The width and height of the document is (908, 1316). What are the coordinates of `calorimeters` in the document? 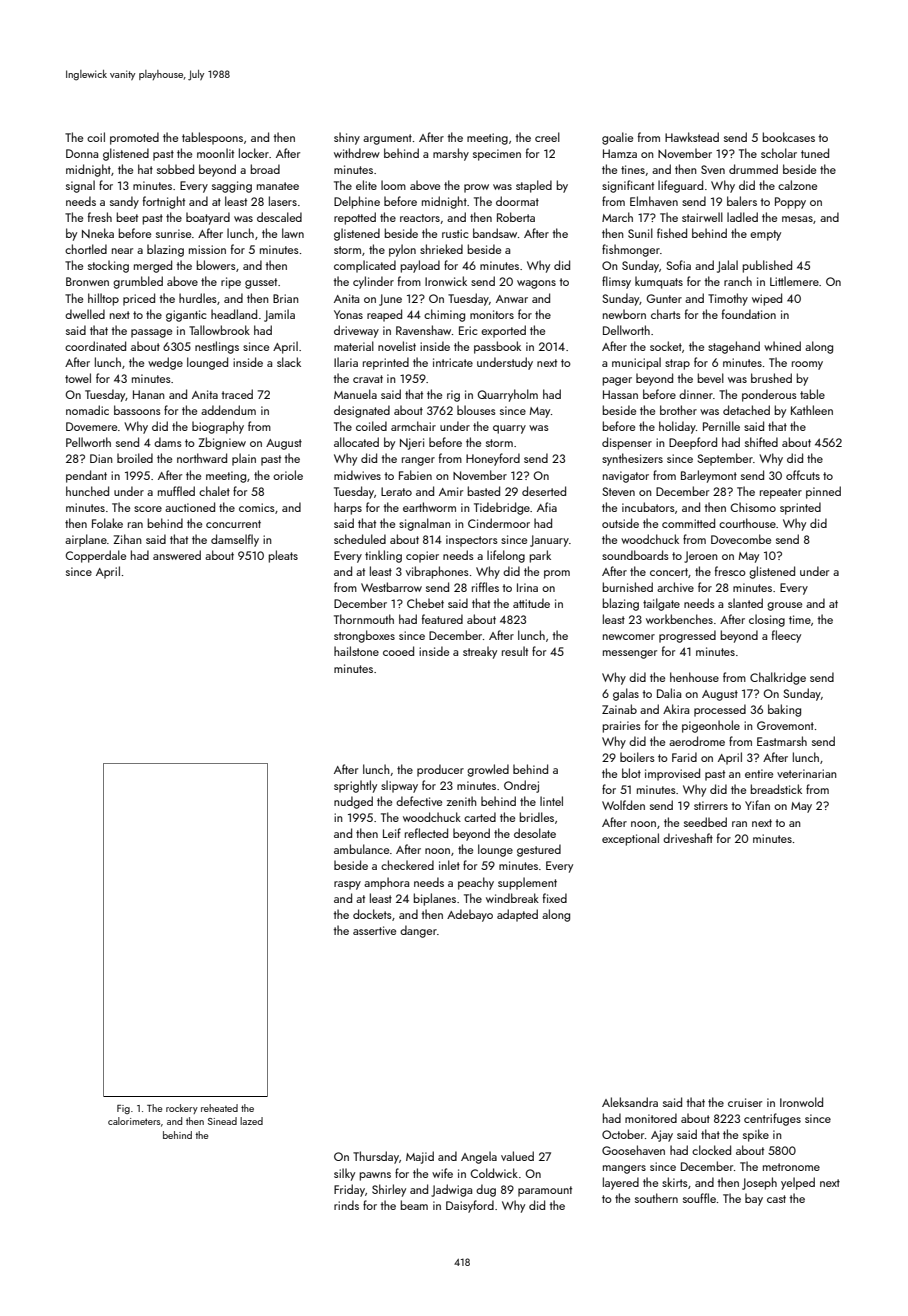 It's located at (134, 1121).
